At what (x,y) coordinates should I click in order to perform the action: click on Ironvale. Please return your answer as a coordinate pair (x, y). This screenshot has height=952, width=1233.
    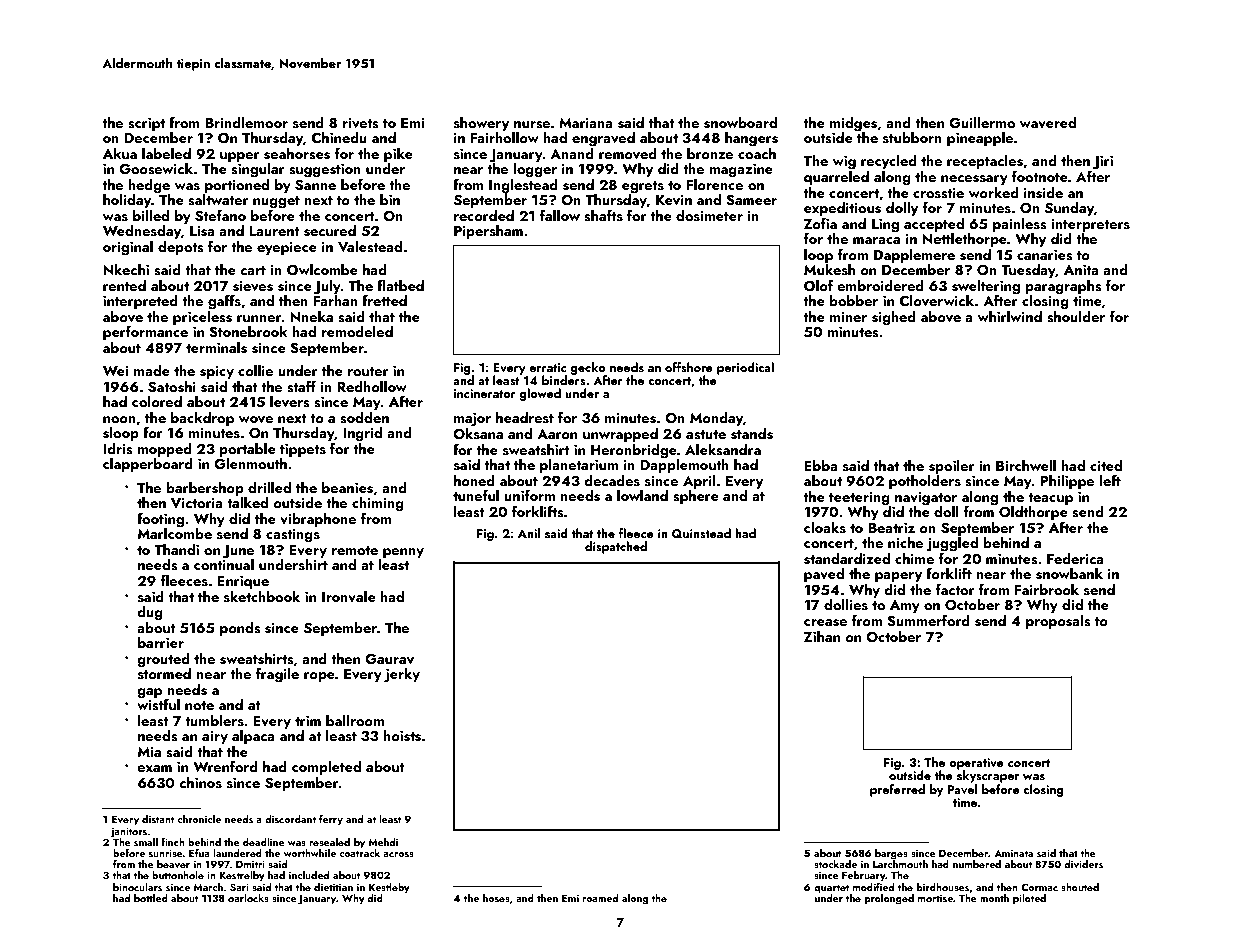
    Looking at the image, I should click on (349, 596).
